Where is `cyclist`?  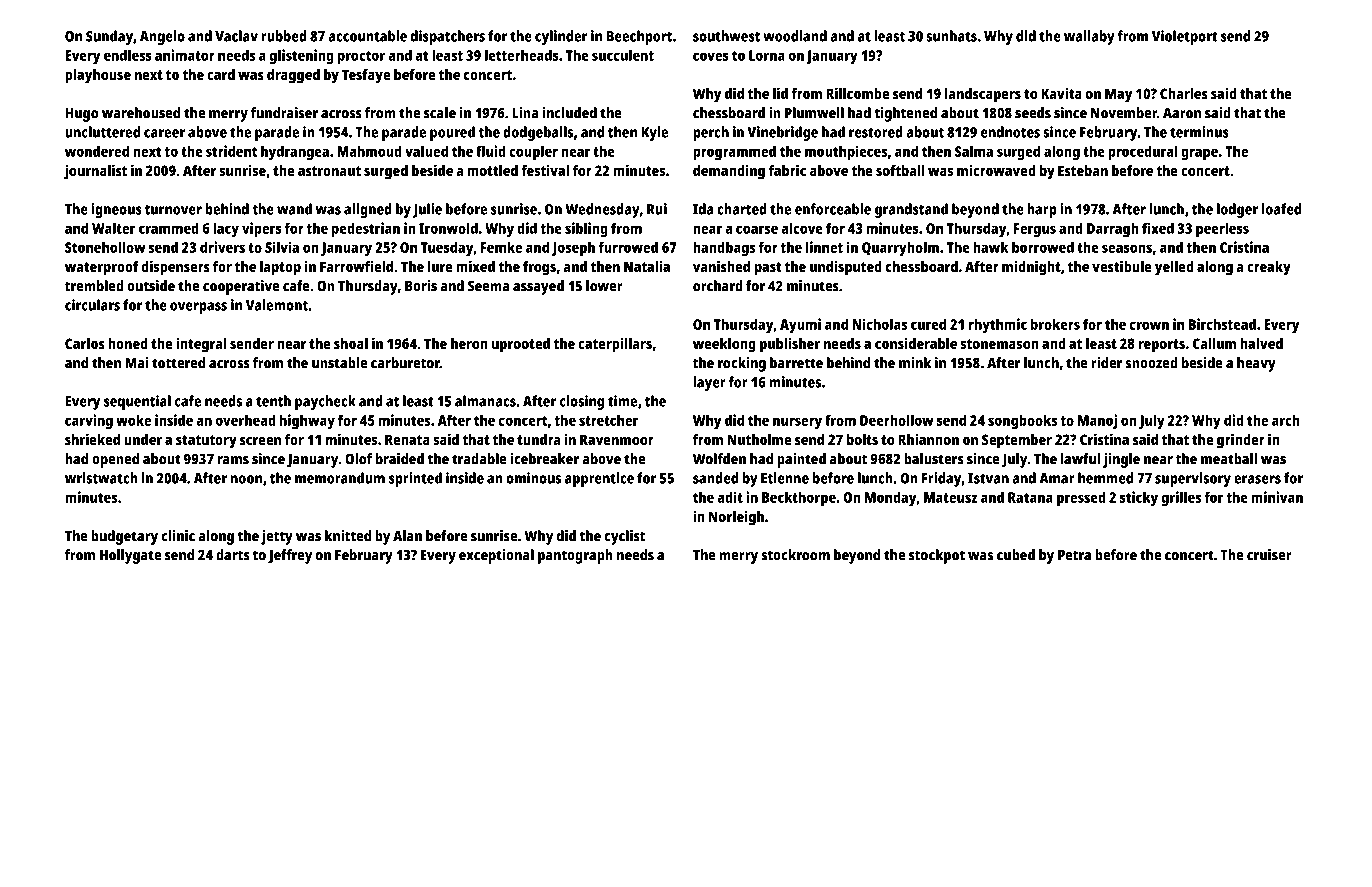 cyclist is located at coordinates (624, 537).
